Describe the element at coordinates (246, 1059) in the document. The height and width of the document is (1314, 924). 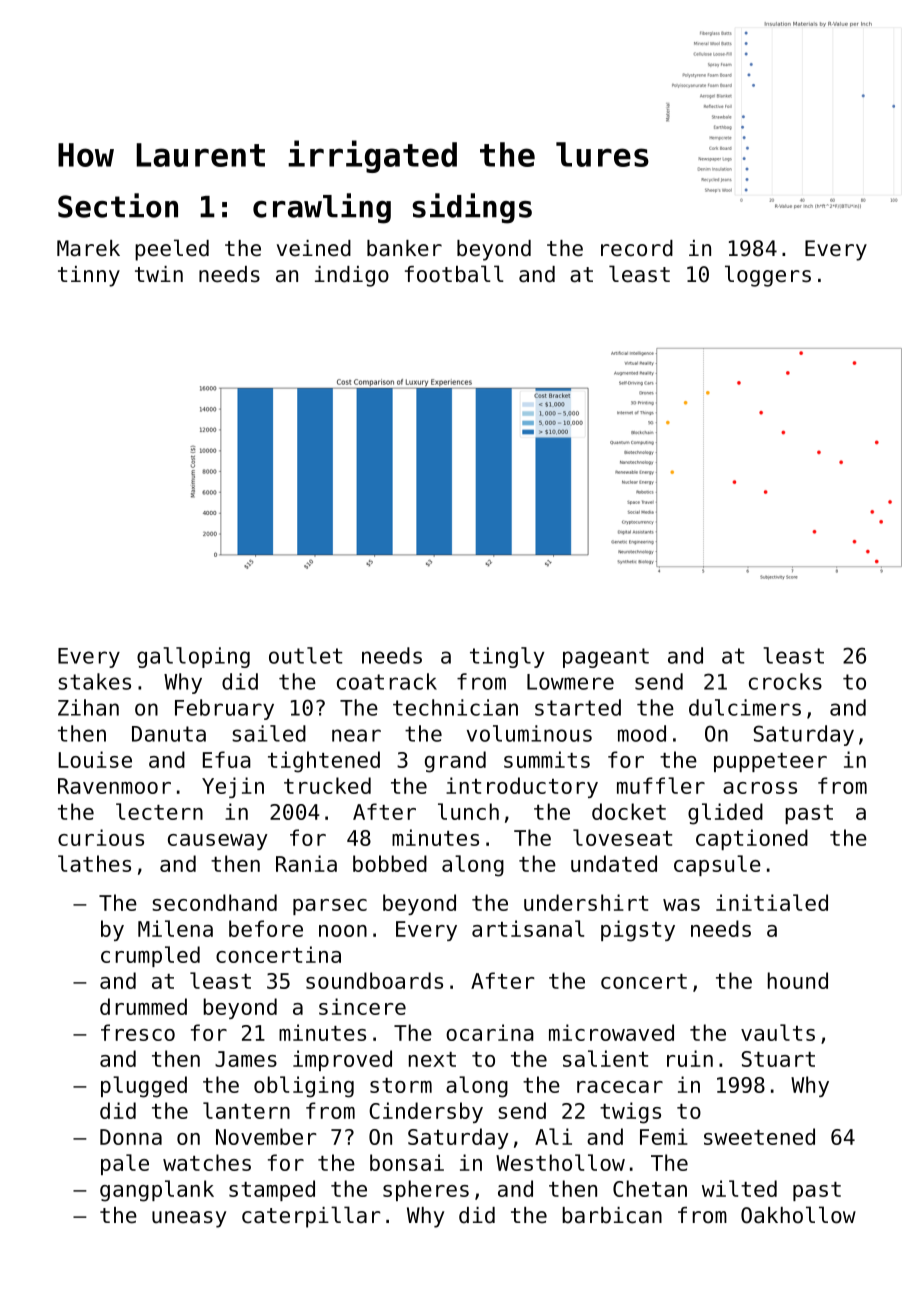
I see `James` at that location.
